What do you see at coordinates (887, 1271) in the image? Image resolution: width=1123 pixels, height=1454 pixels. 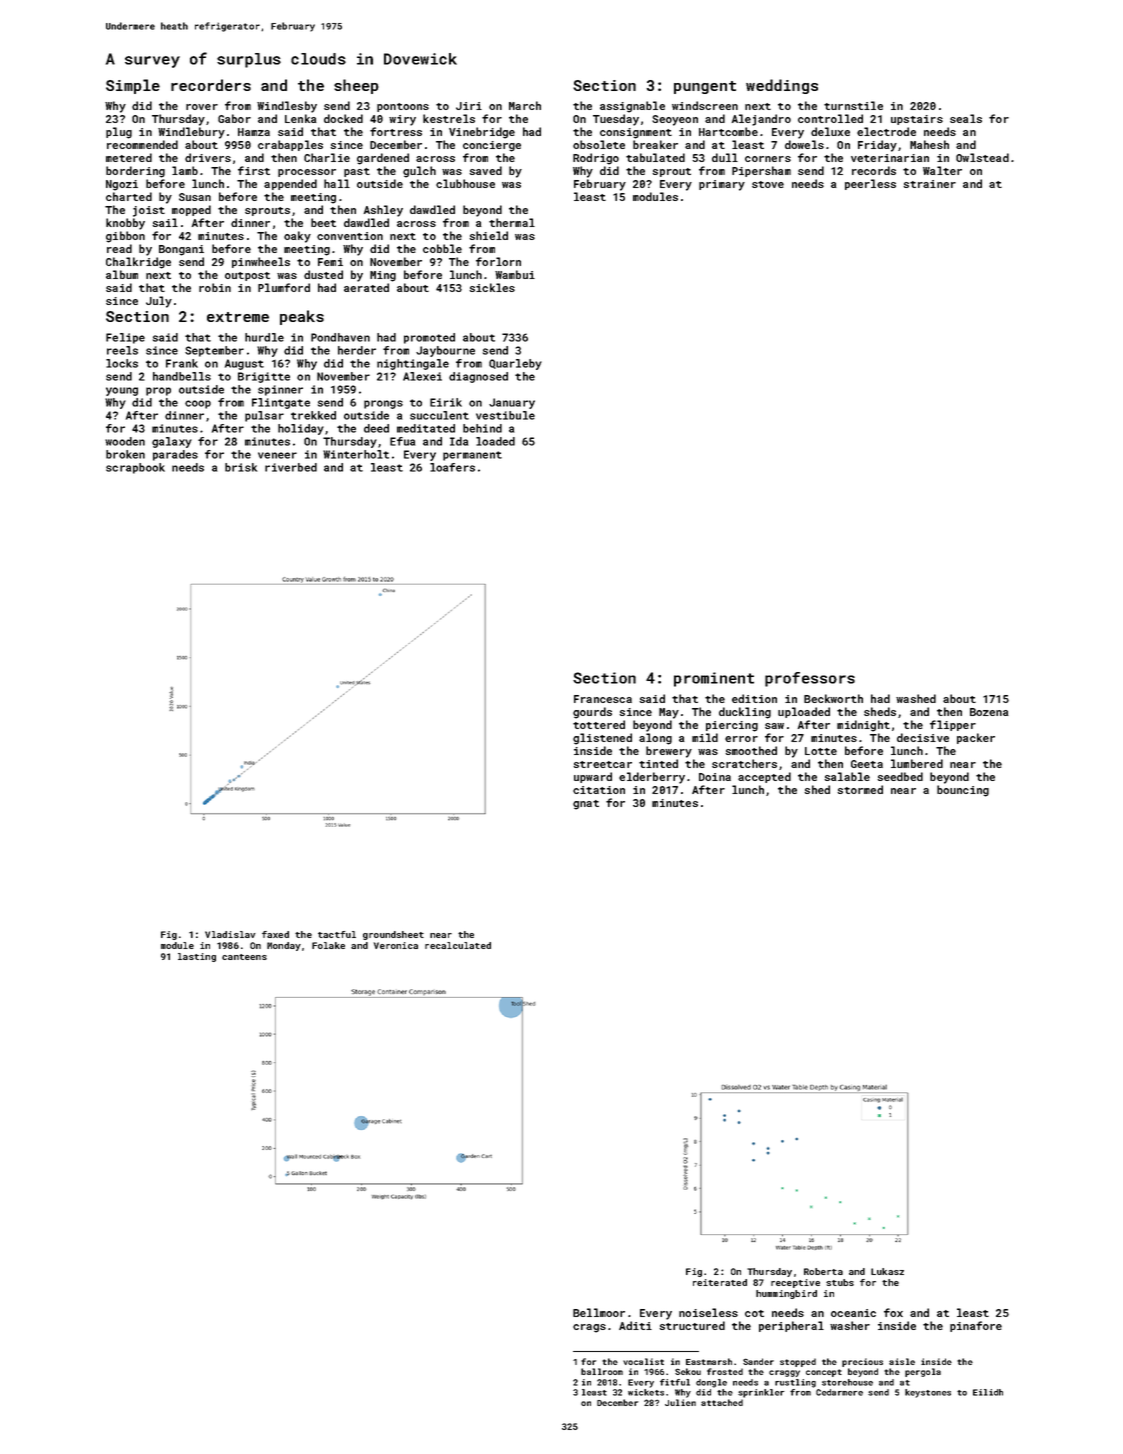 I see `Lukasz` at bounding box center [887, 1271].
